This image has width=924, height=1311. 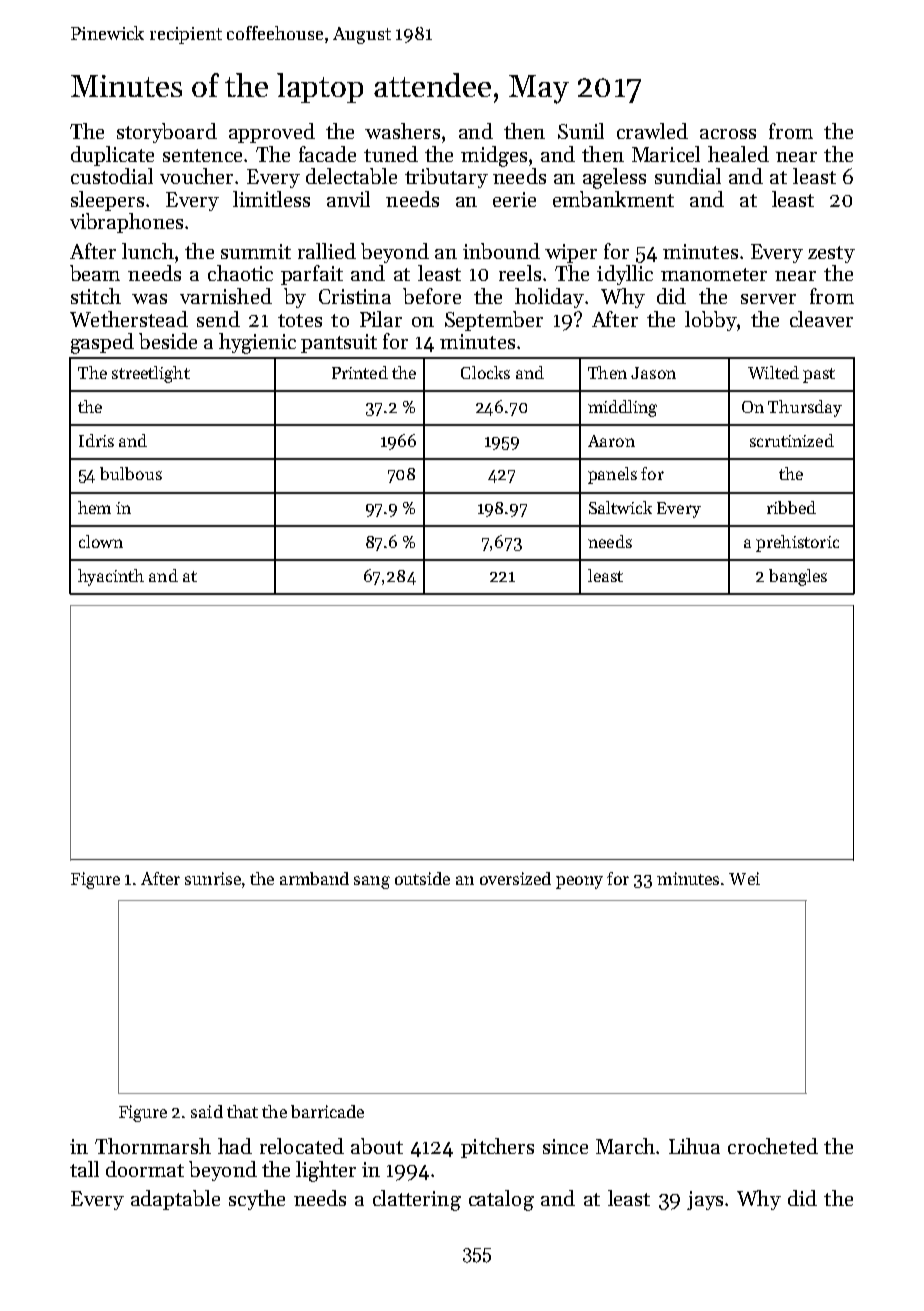 What do you see at coordinates (571, 253) in the image?
I see `wiper` at bounding box center [571, 253].
